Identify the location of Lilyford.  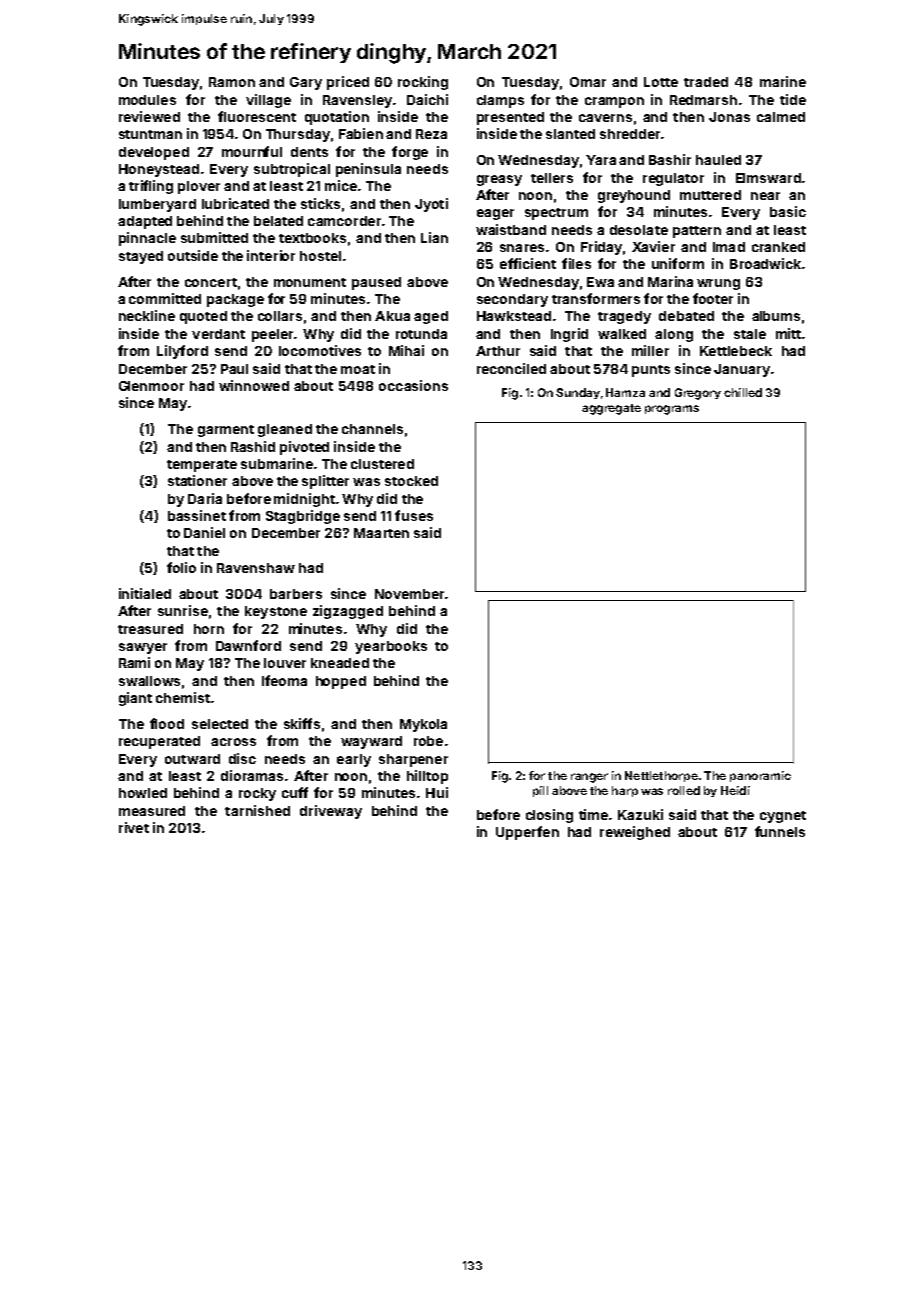
(182, 352).
